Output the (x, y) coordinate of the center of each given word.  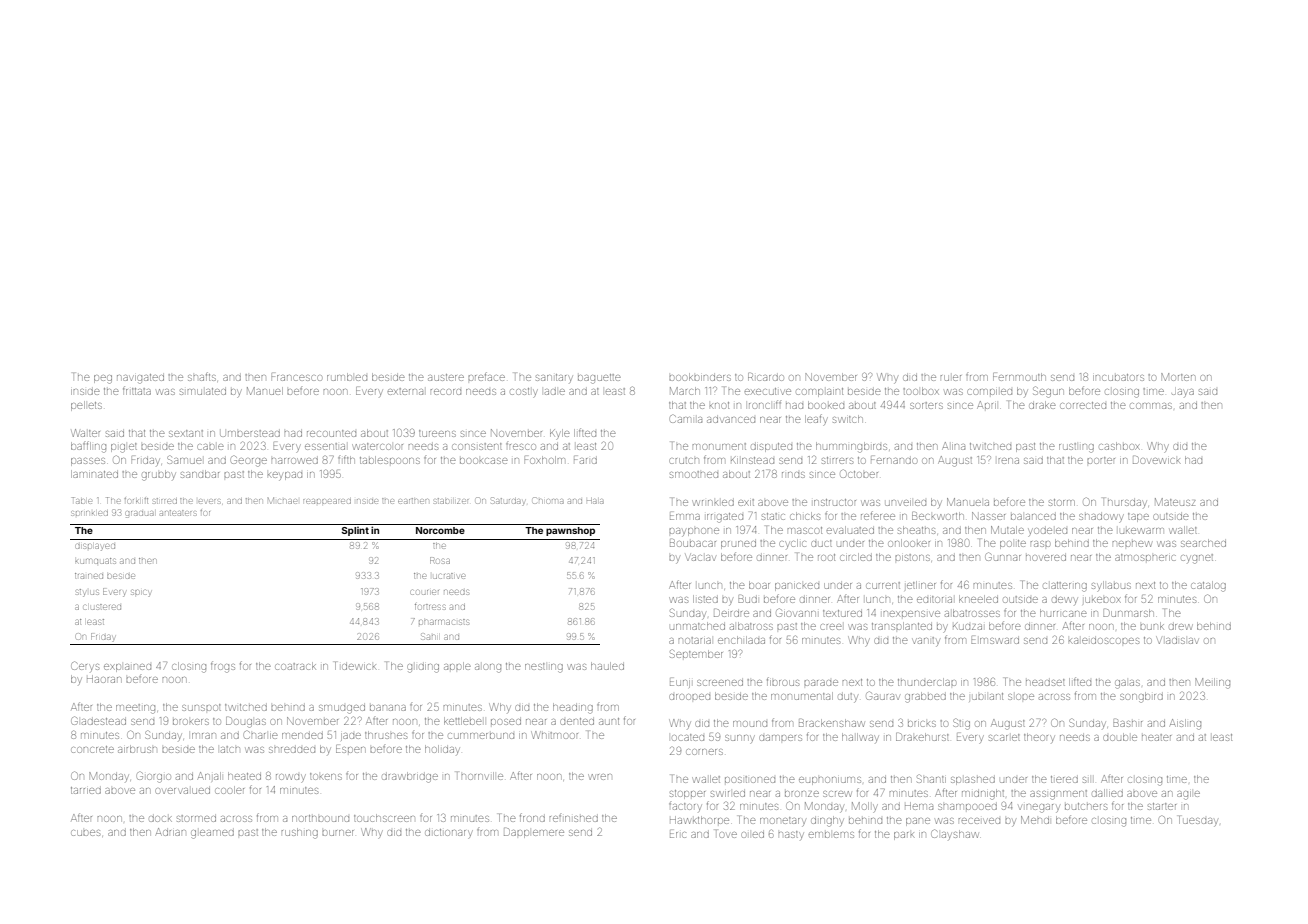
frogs (223, 667)
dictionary (449, 833)
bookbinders (700, 377)
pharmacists (444, 622)
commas (1151, 406)
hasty (791, 835)
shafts (202, 376)
